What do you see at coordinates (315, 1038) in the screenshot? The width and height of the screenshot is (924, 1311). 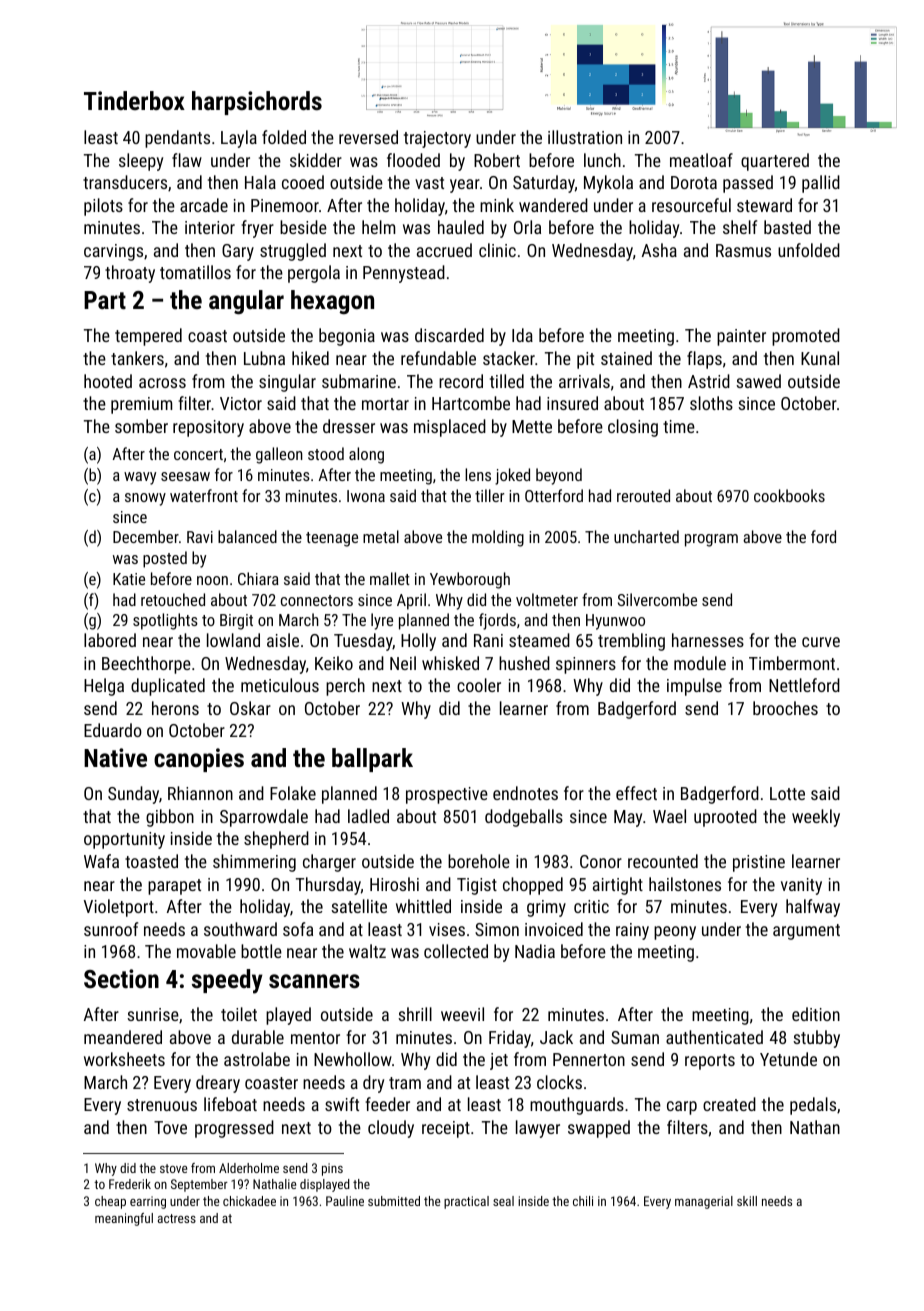 I see `mentor` at bounding box center [315, 1038].
